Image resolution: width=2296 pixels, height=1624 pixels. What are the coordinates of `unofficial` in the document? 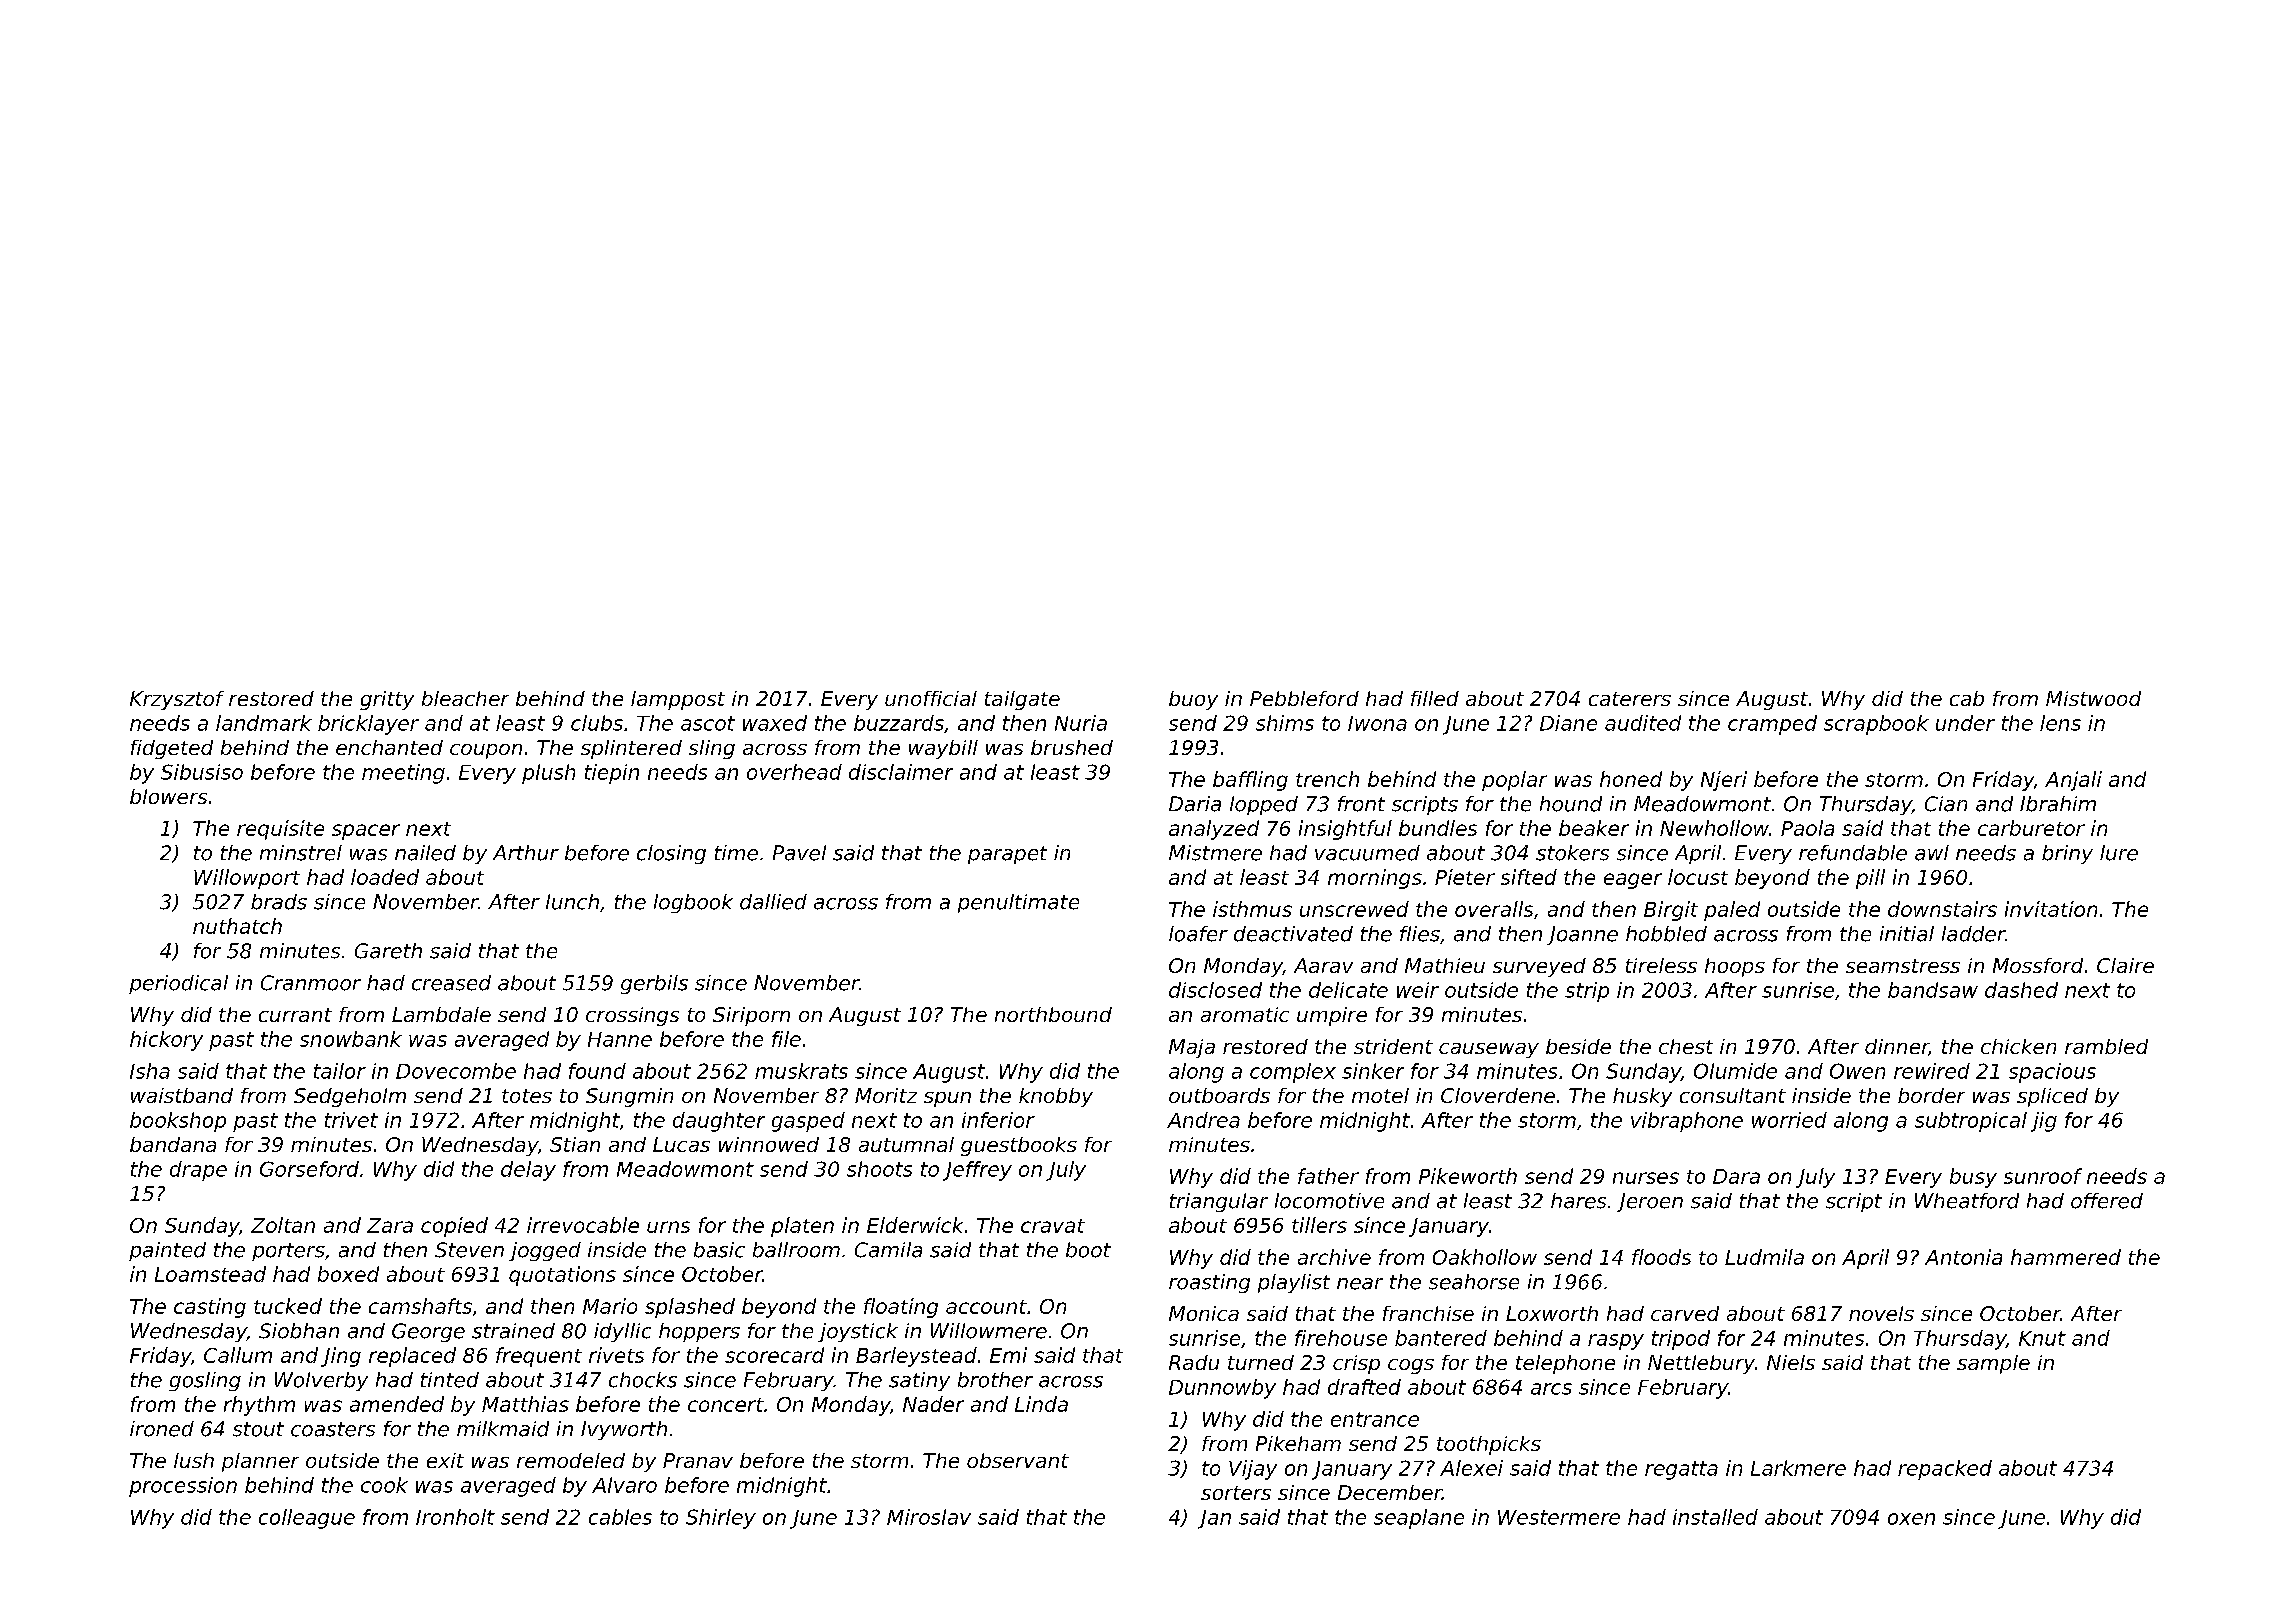 It's located at (931, 698).
